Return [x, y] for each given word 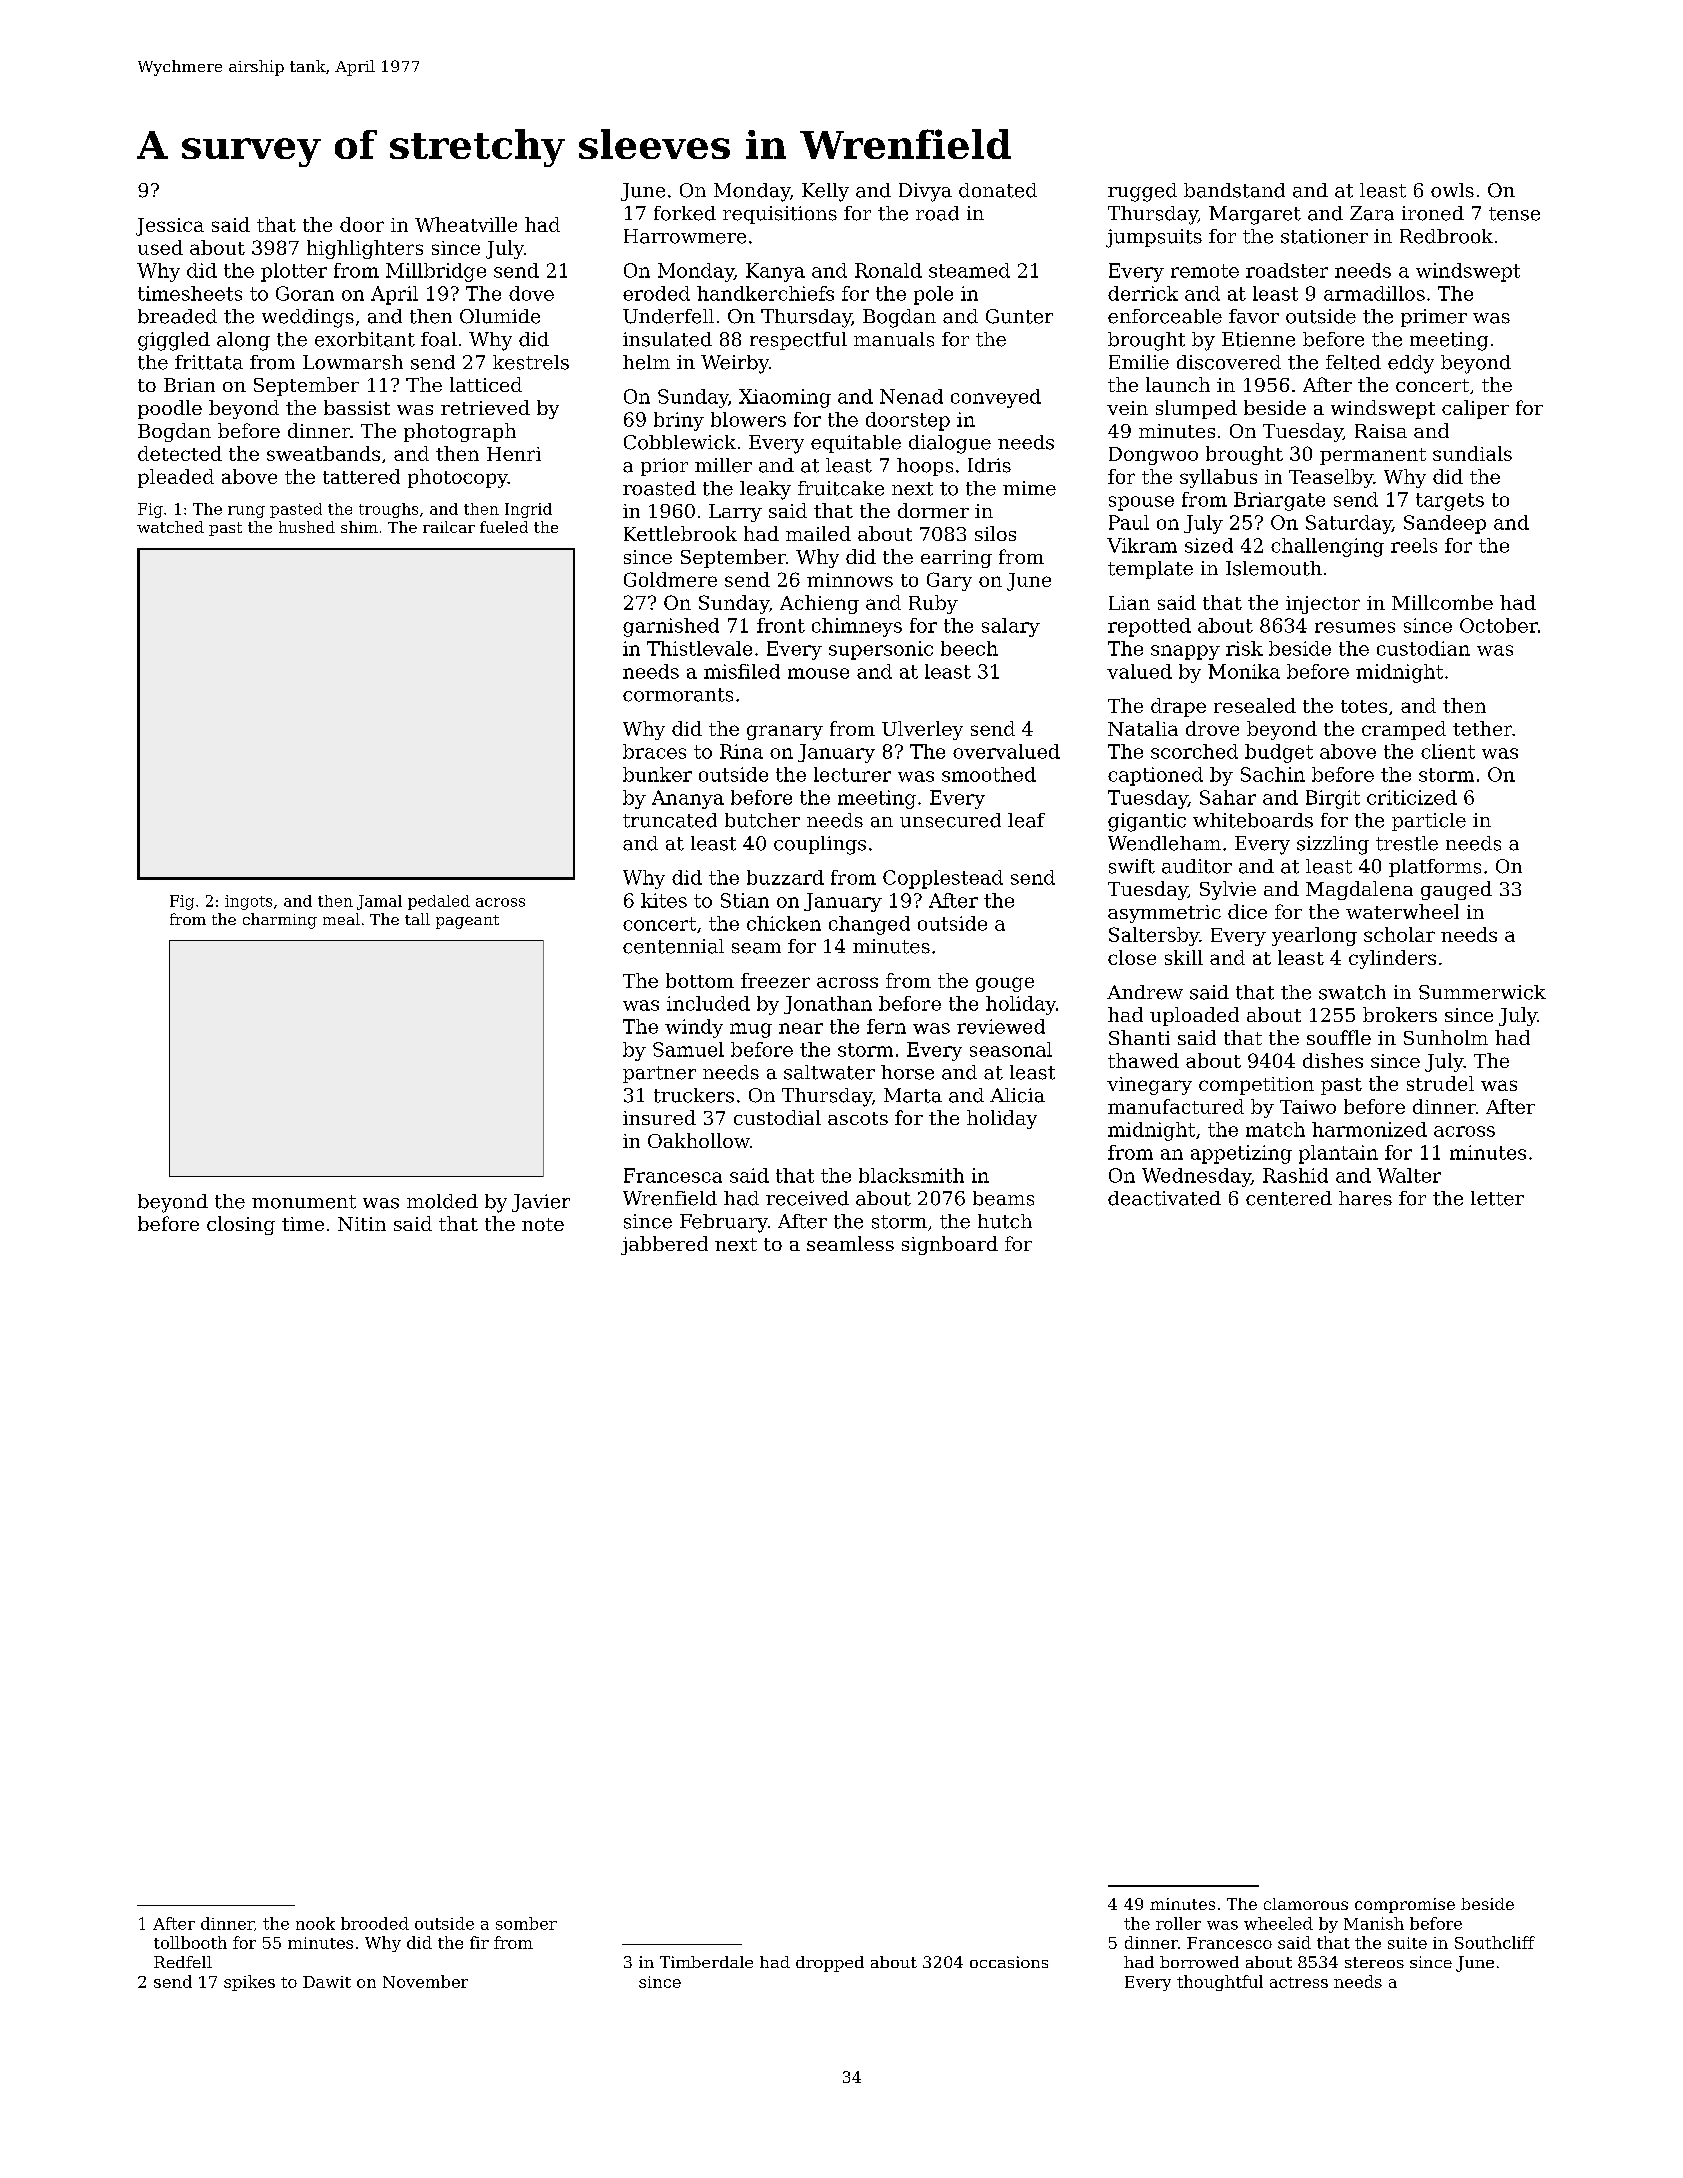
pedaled [439, 902]
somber [526, 1923]
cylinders [1392, 959]
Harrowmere [685, 236]
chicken [784, 923]
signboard [950, 1245]
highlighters [365, 249]
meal [341, 919]
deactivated [1164, 1198]
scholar [1399, 934]
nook [315, 1923]
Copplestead [943, 879]
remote [1205, 271]
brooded [375, 1923]
